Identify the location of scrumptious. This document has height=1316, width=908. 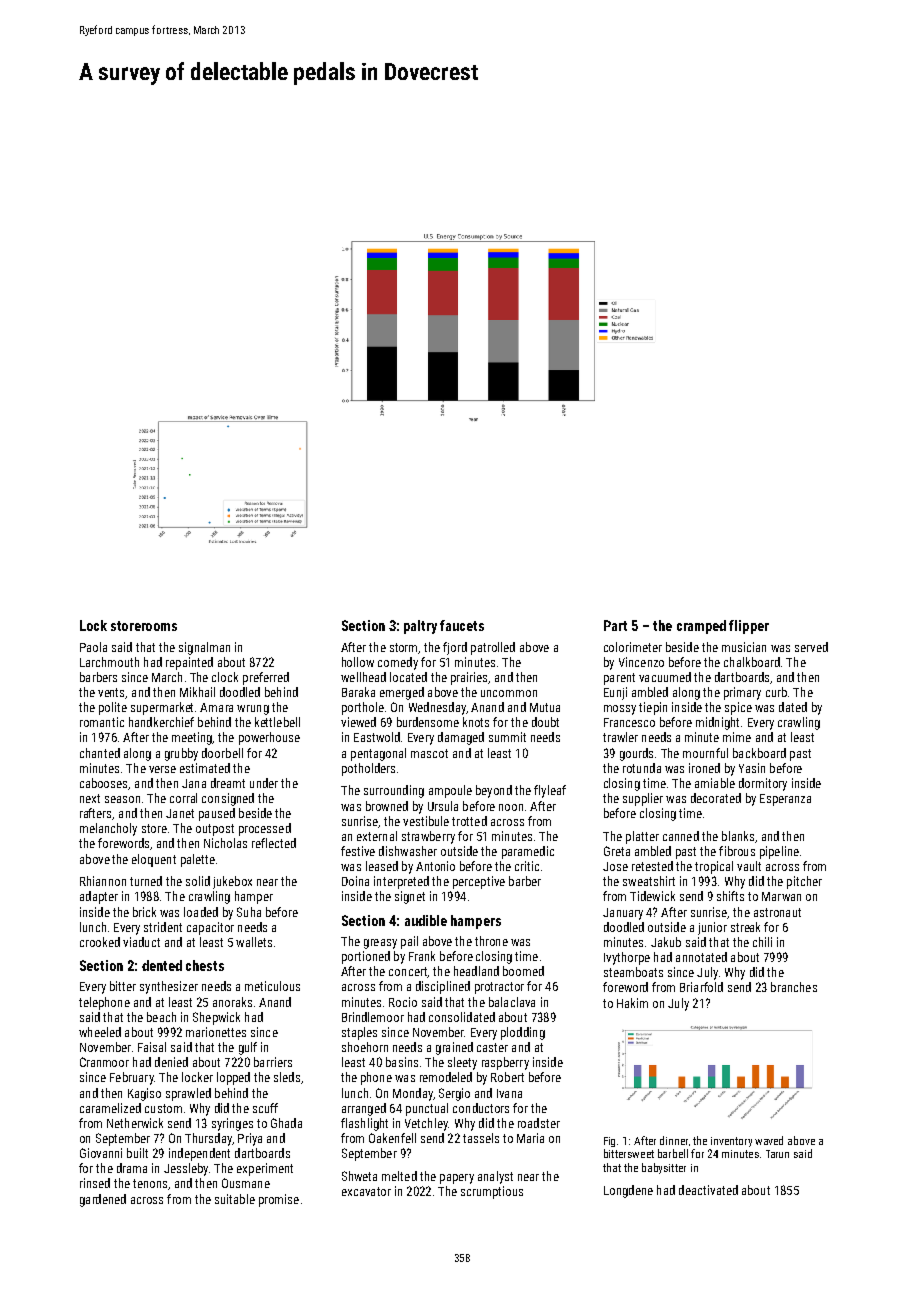
(492, 1192).
